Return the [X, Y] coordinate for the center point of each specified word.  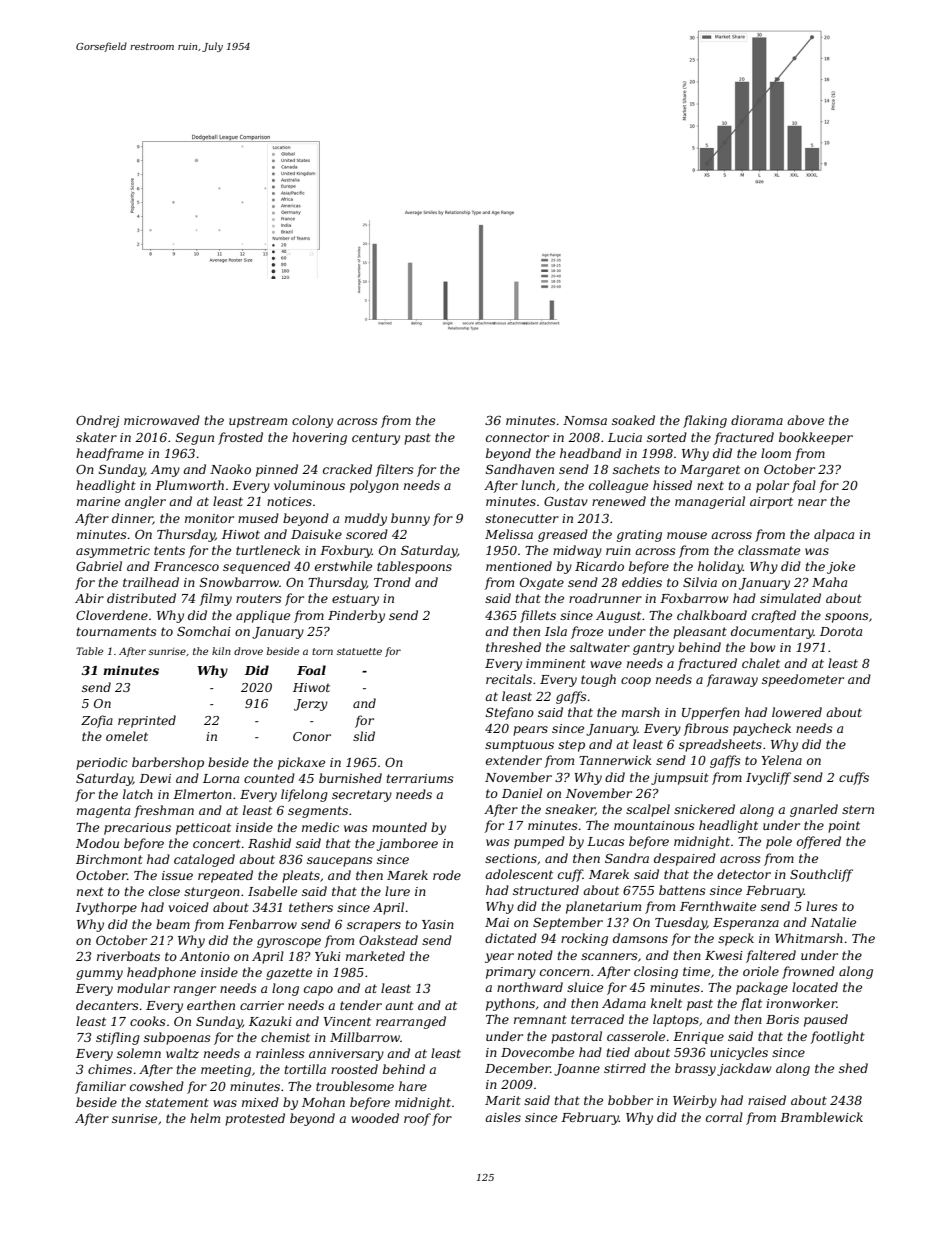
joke [841, 567]
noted [535, 955]
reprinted [147, 721]
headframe [110, 454]
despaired [685, 859]
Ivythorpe [106, 908]
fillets [538, 616]
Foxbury [346, 551]
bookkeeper [816, 438]
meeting [226, 1071]
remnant [540, 1019]
